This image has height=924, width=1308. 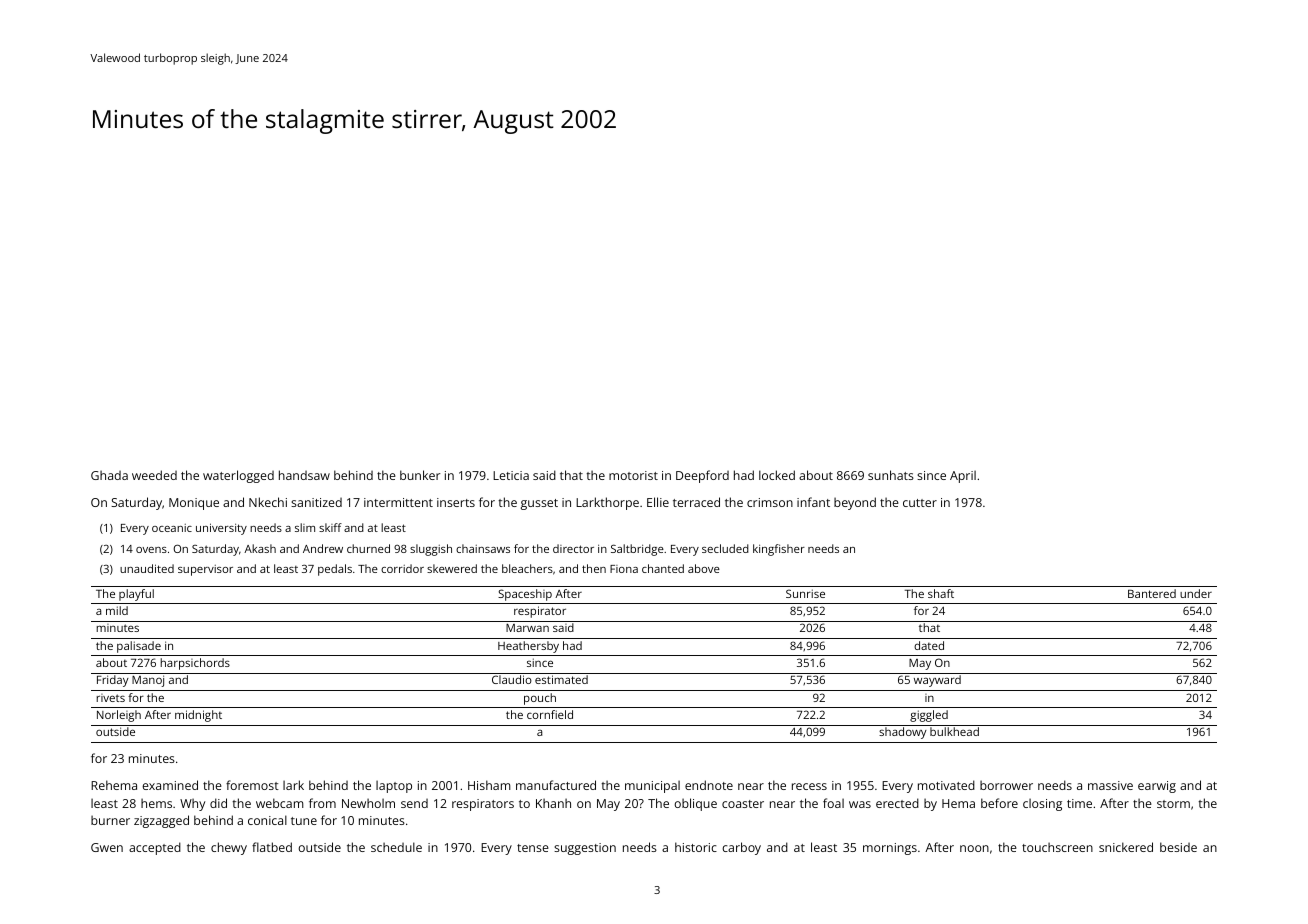 I want to click on chainsaws, so click(x=483, y=548).
